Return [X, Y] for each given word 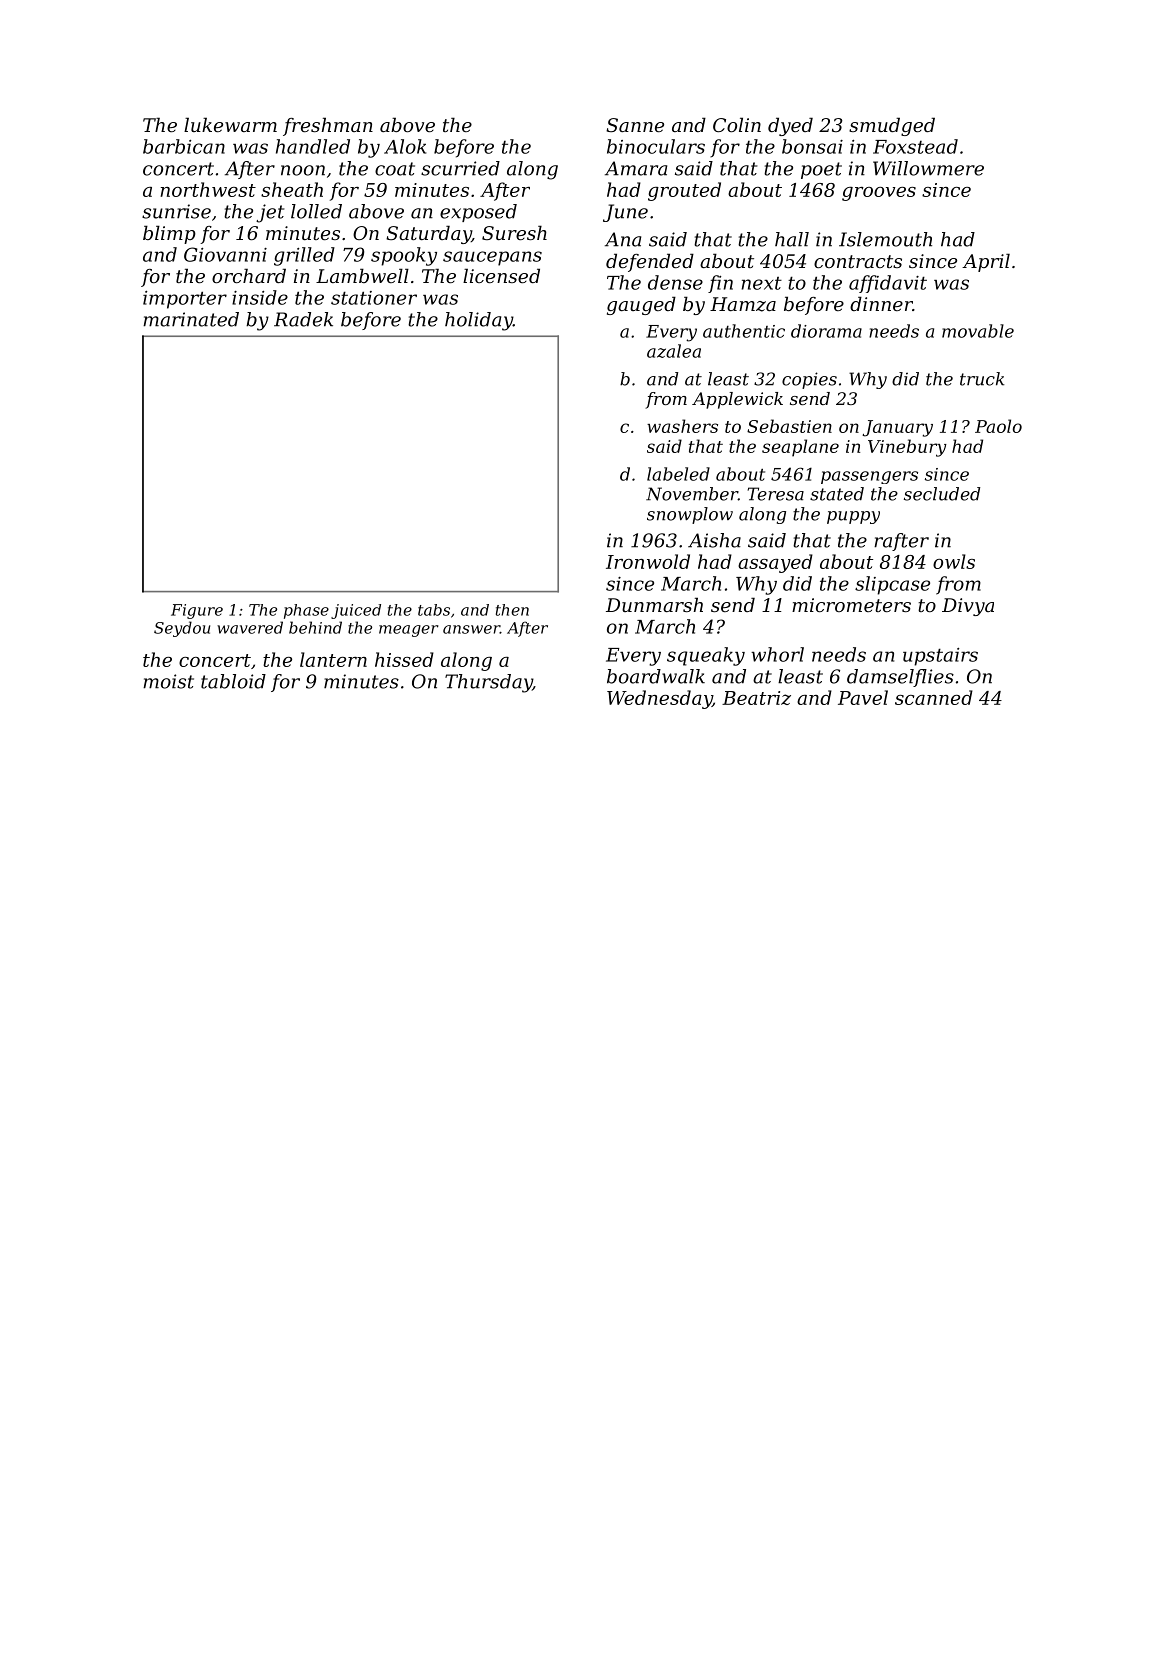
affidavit [888, 284]
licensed [501, 275]
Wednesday [659, 699]
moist [168, 681]
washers [682, 426]
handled [313, 146]
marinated [191, 319]
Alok [405, 146]
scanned [934, 697]
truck [982, 379]
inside [260, 297]
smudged [892, 126]
